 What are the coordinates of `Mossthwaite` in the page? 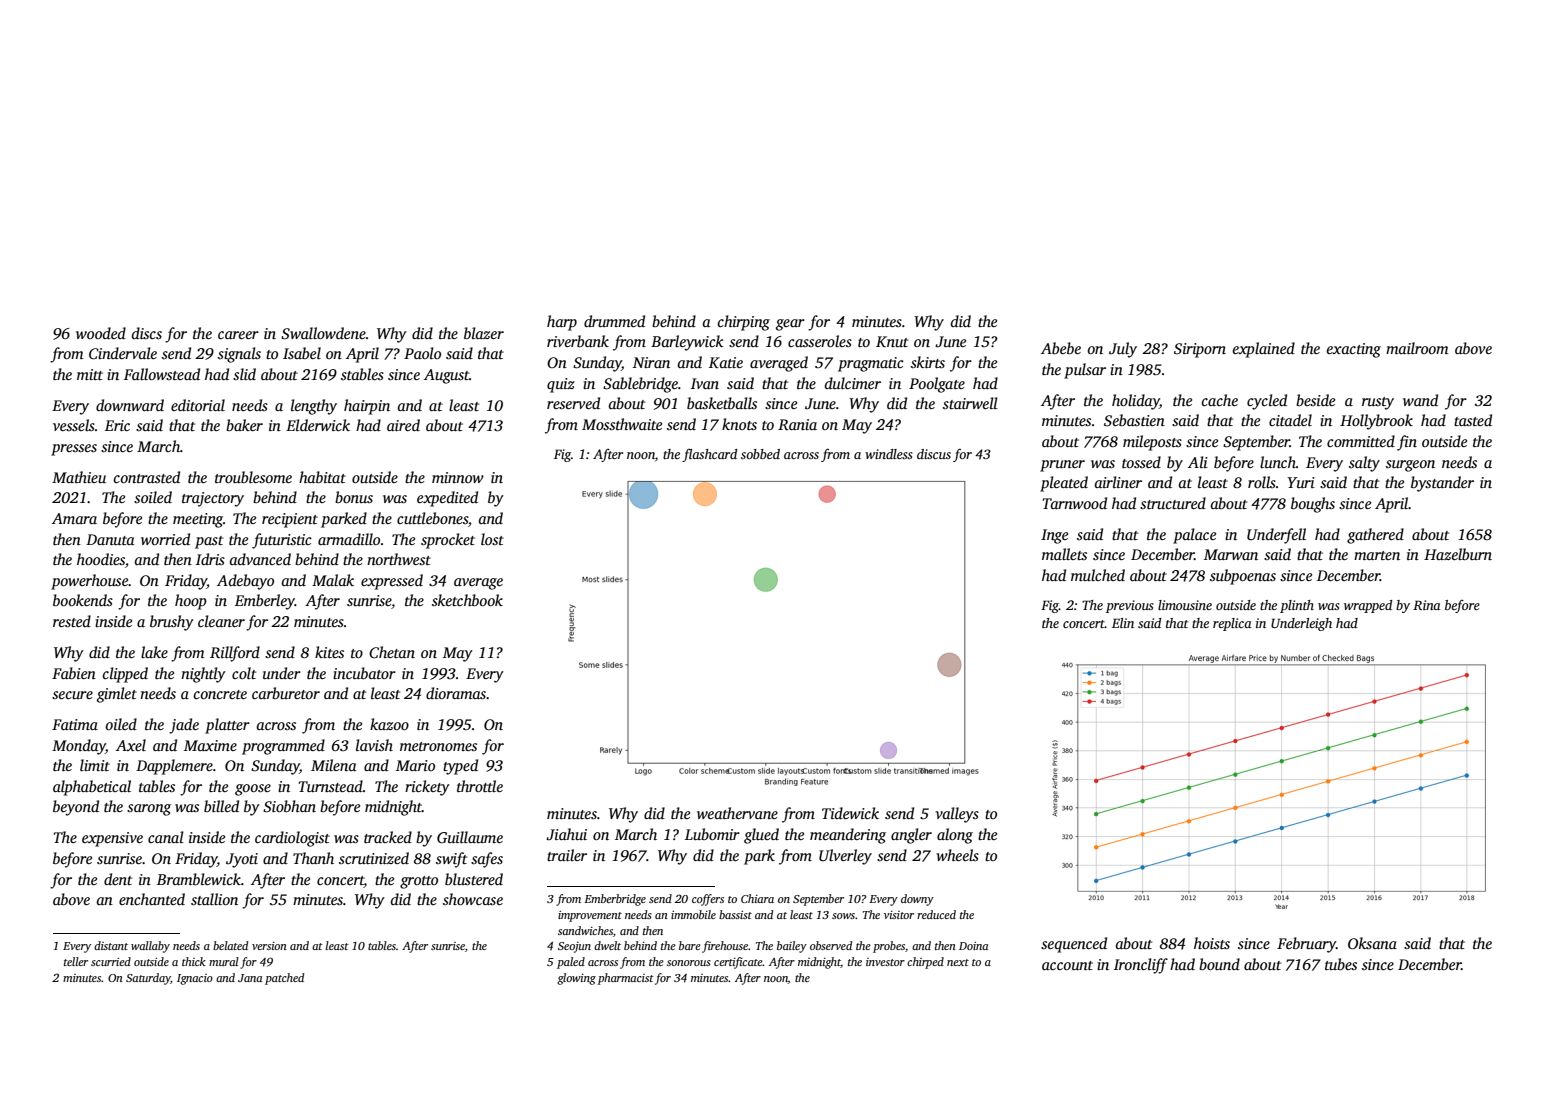 It's located at (622, 424).
